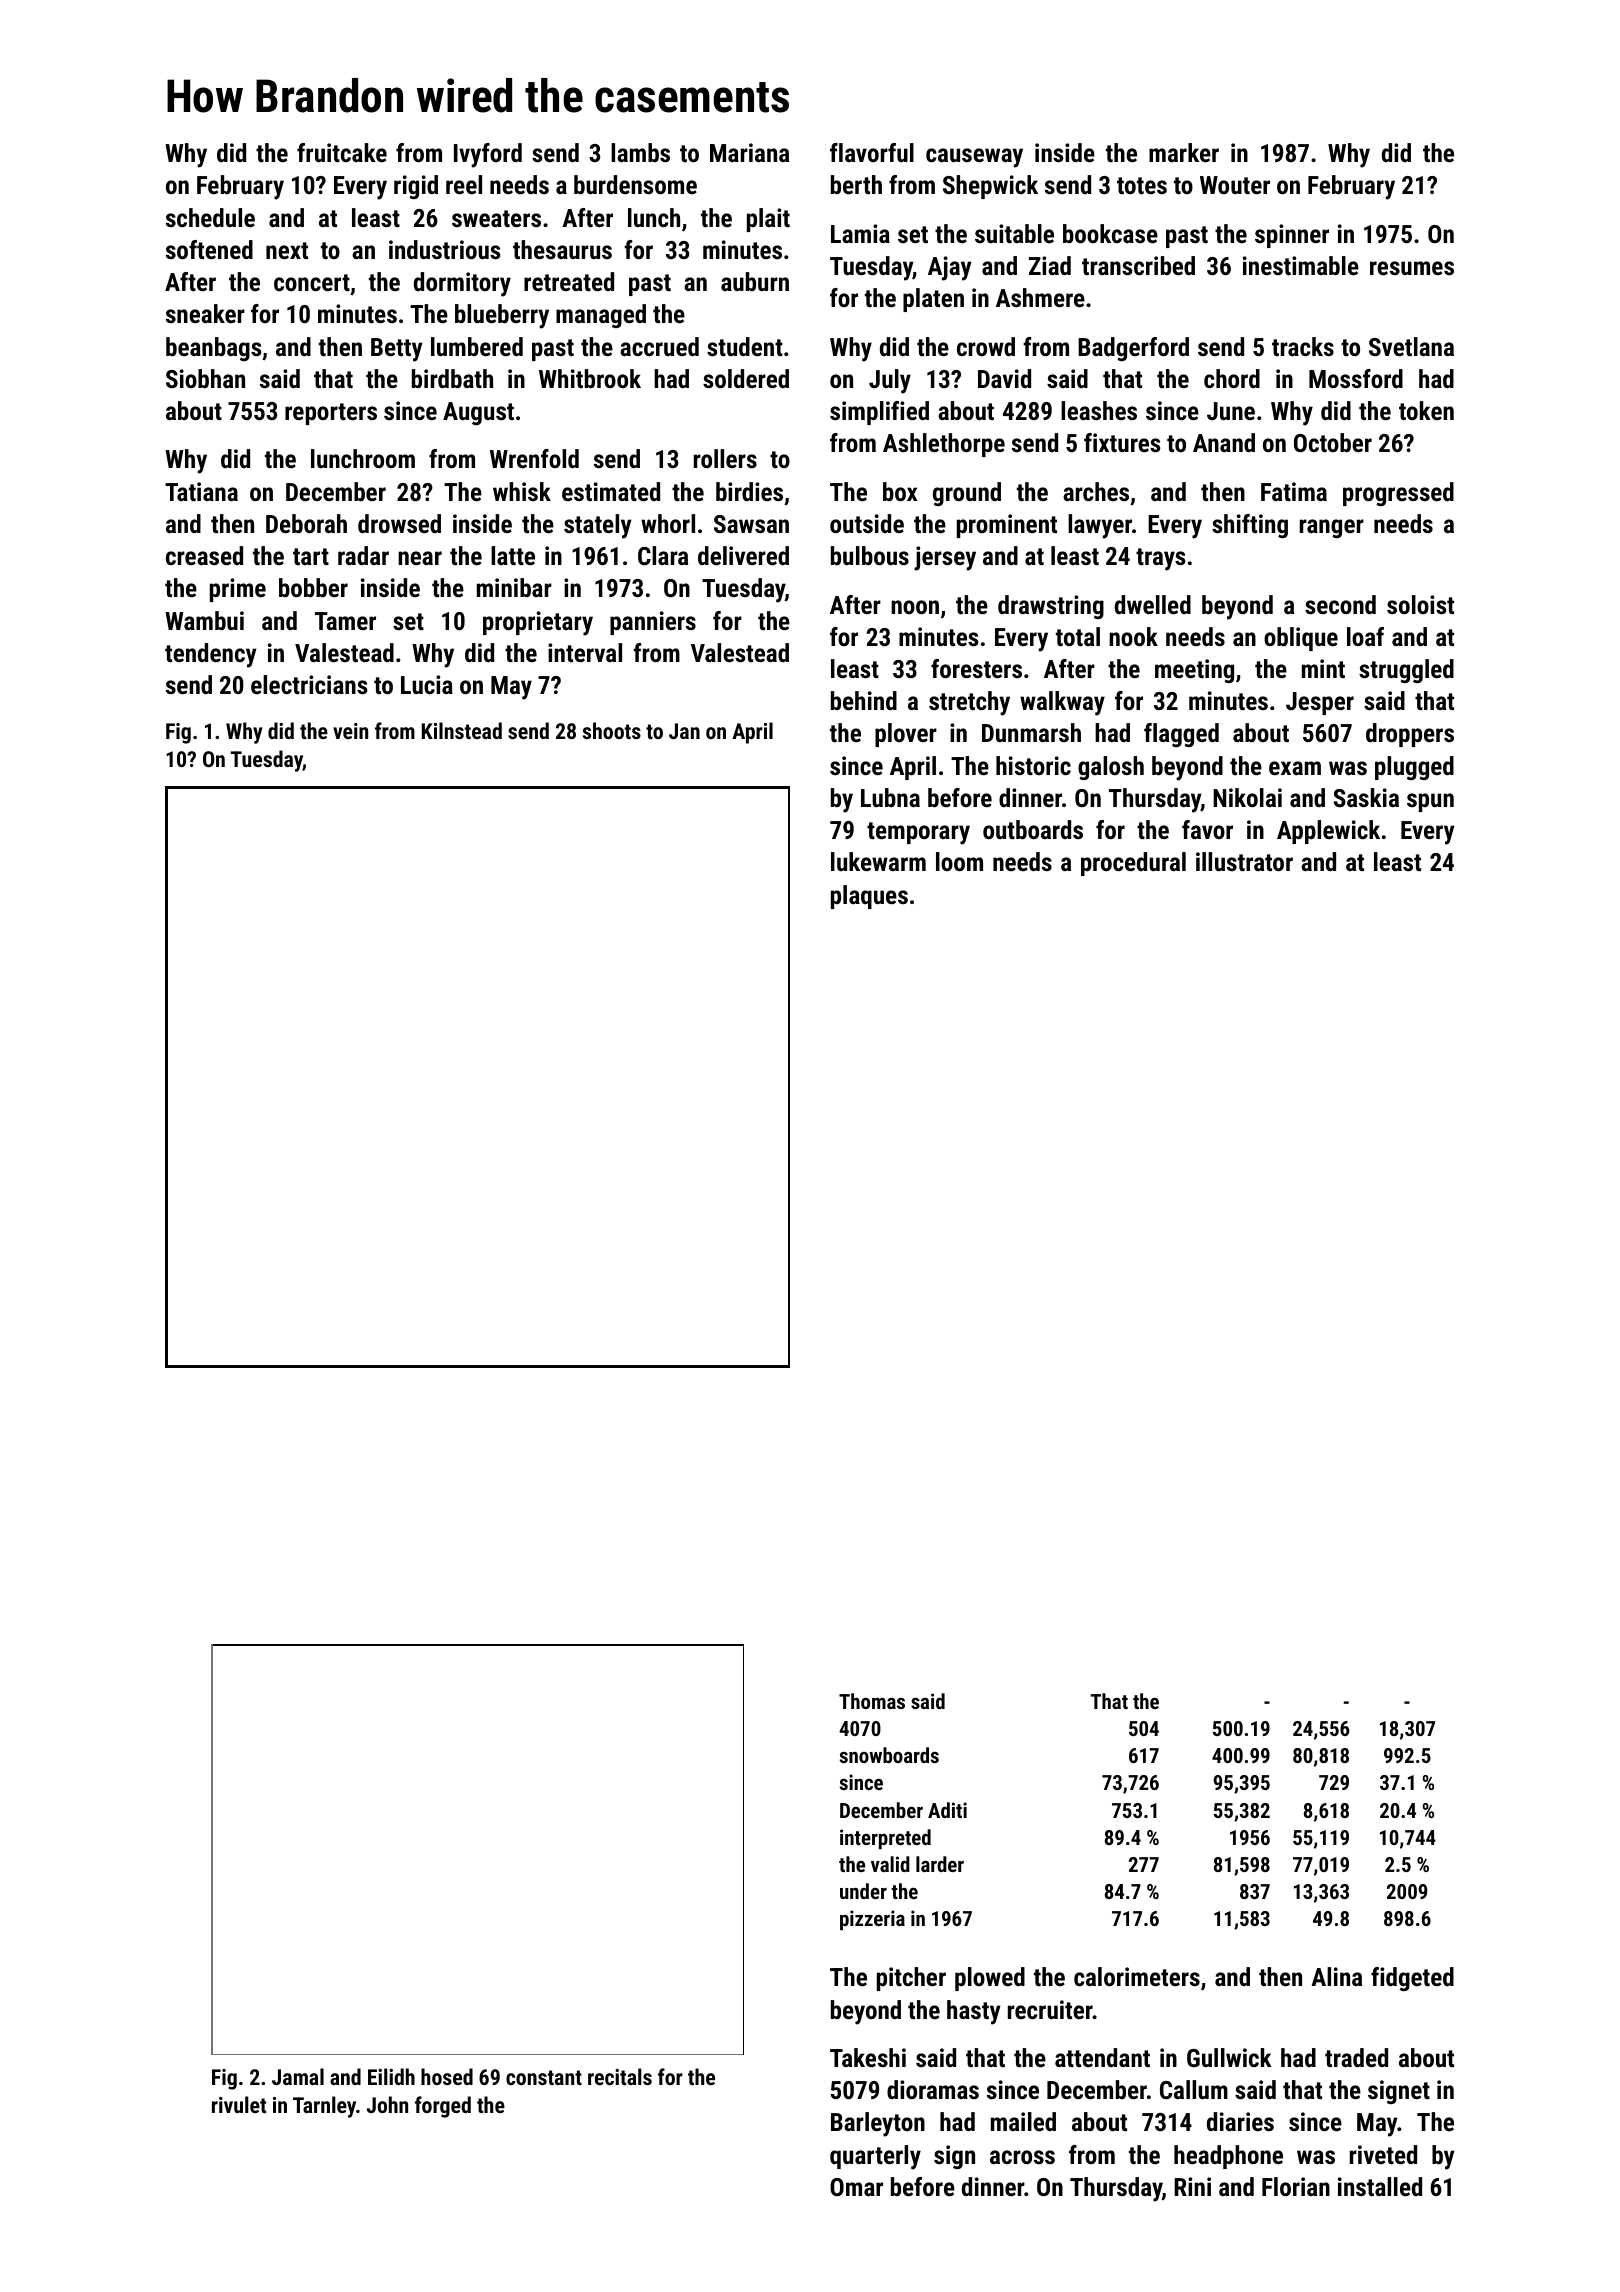 Image resolution: width=1620 pixels, height=2292 pixels. I want to click on procedural, so click(1133, 864).
